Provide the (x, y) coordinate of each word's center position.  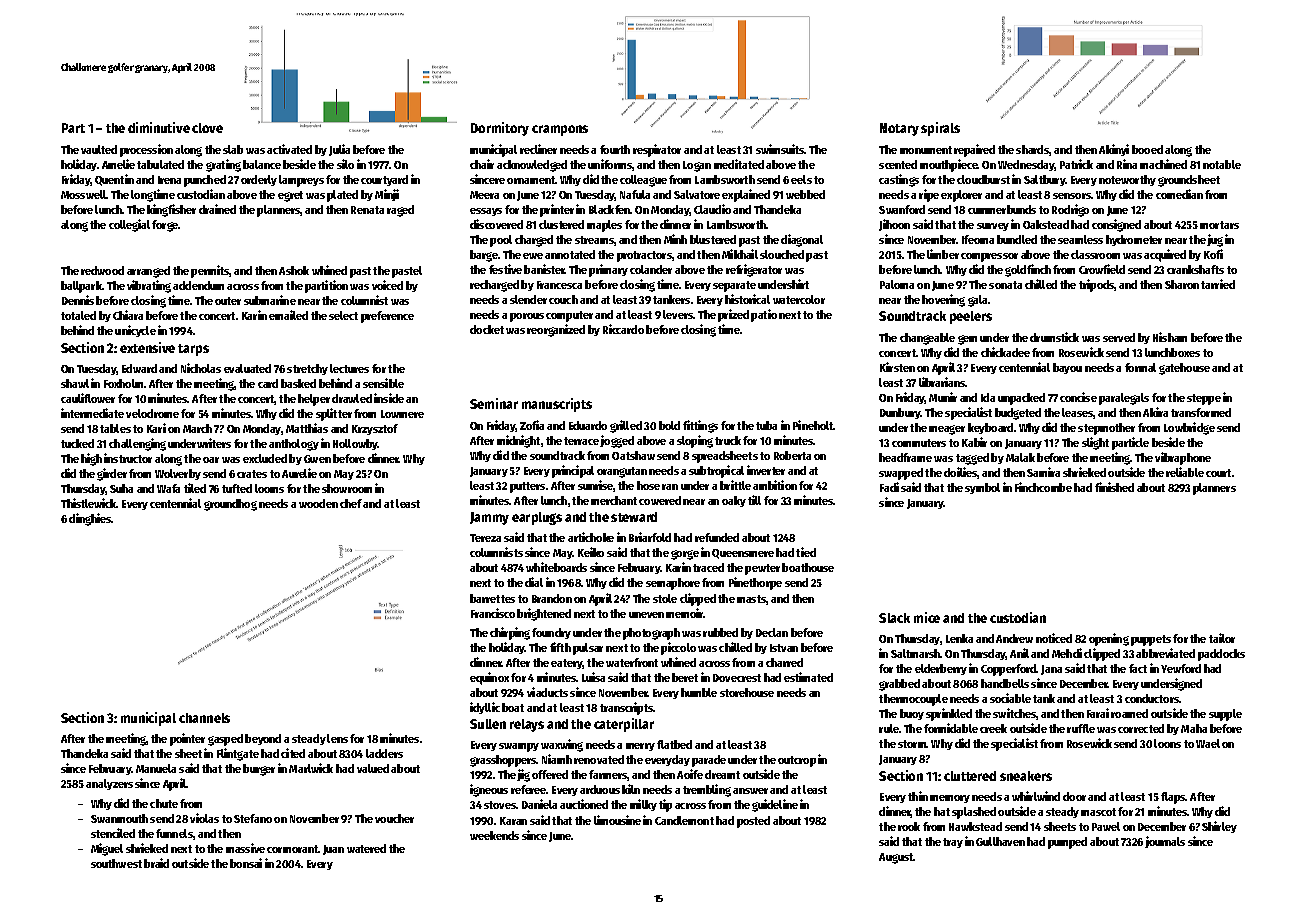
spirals (940, 129)
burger (259, 770)
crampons (560, 130)
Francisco (493, 613)
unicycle (135, 331)
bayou (1067, 368)
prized (733, 315)
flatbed (674, 744)
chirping (510, 633)
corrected (1141, 728)
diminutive (159, 127)
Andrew (1014, 638)
